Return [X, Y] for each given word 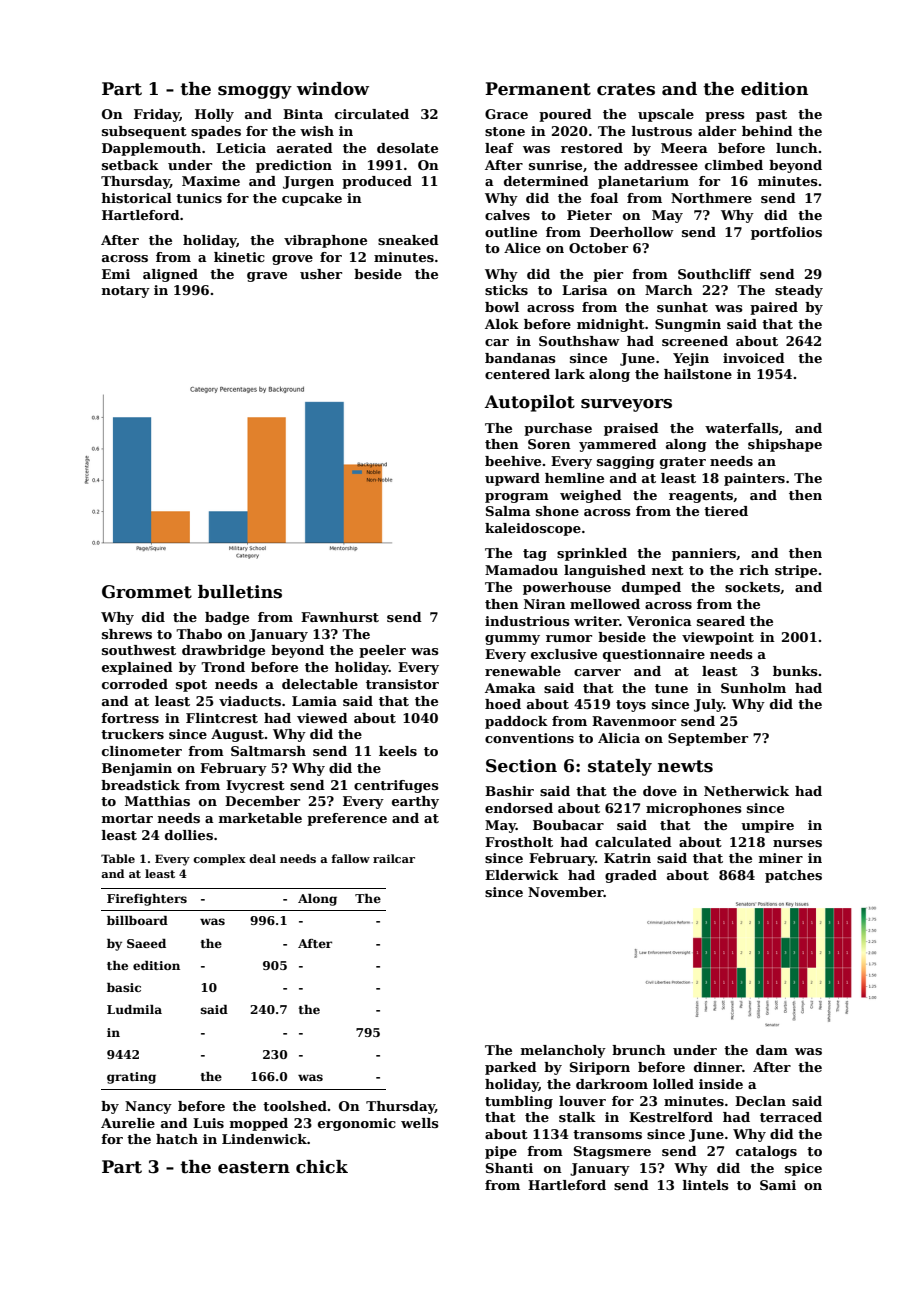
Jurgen [308, 182]
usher [321, 274]
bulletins [240, 592]
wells [420, 1123]
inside [721, 1084]
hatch [177, 1139]
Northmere [711, 198]
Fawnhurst [340, 617]
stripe [796, 571]
